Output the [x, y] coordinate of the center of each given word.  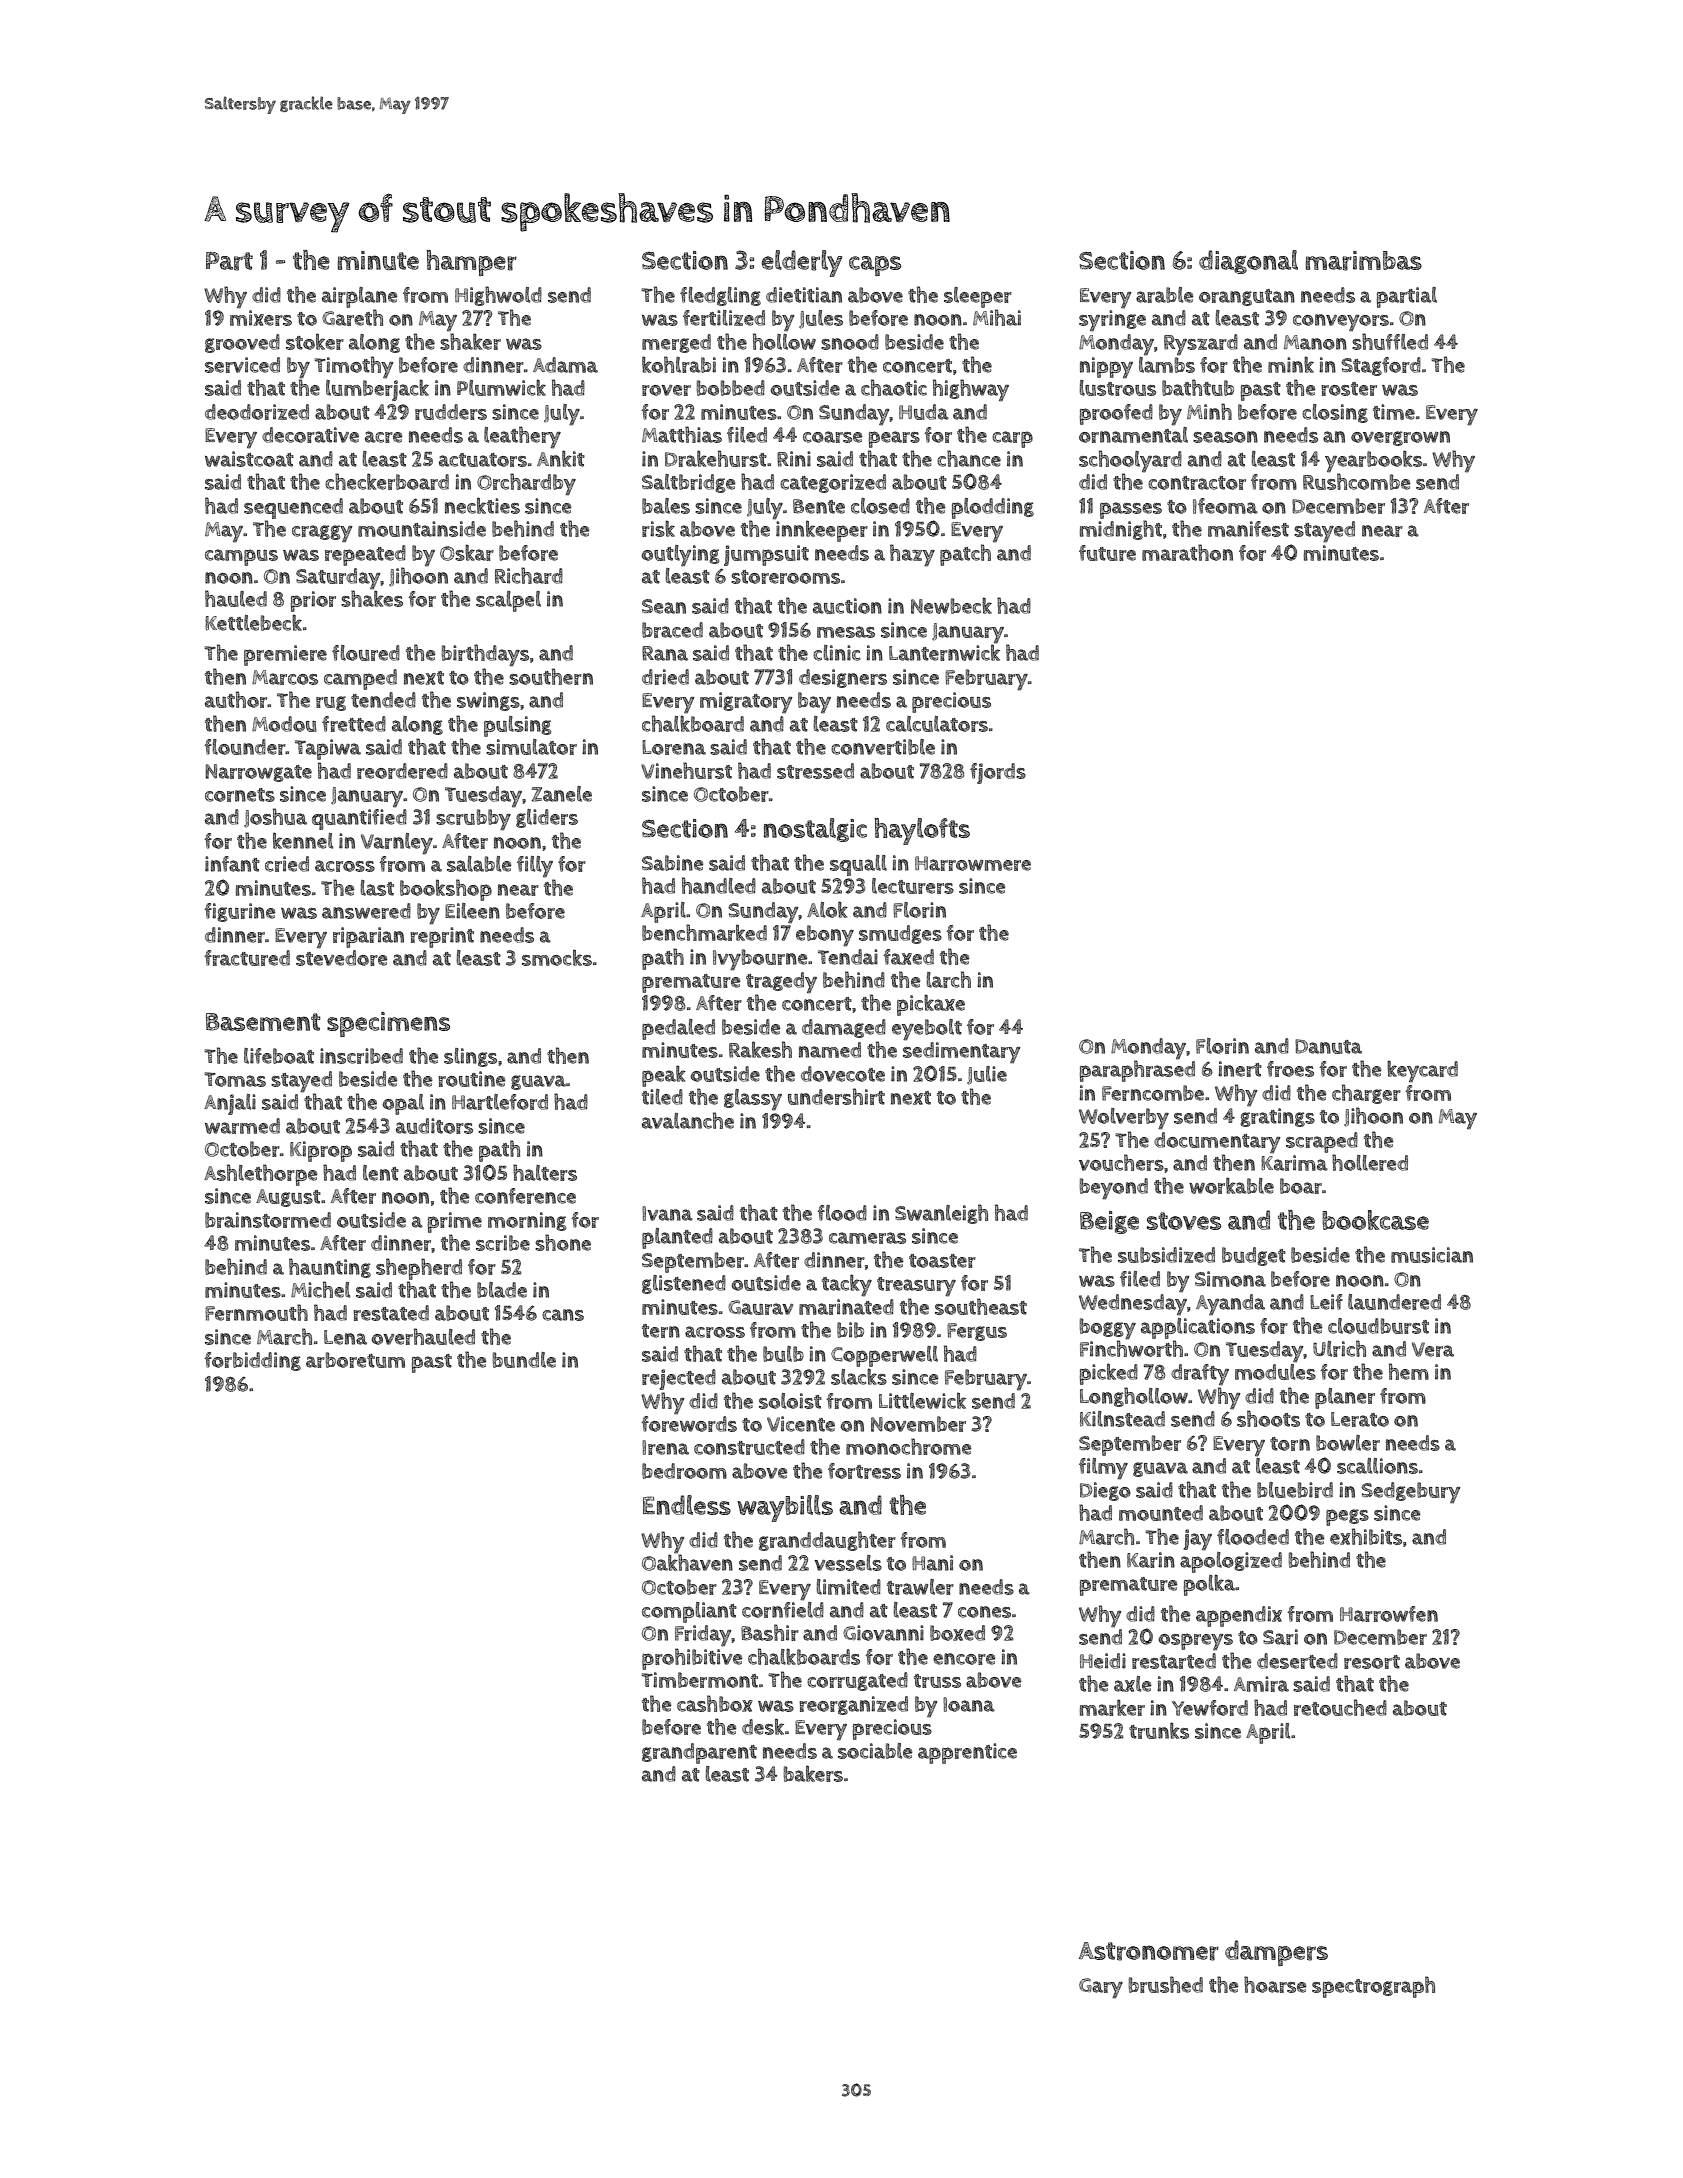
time [1394, 412]
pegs [1347, 1517]
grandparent [699, 1753]
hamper [471, 263]
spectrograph [1373, 1987]
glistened [684, 1284]
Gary [1101, 1988]
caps [875, 266]
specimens [388, 1024]
